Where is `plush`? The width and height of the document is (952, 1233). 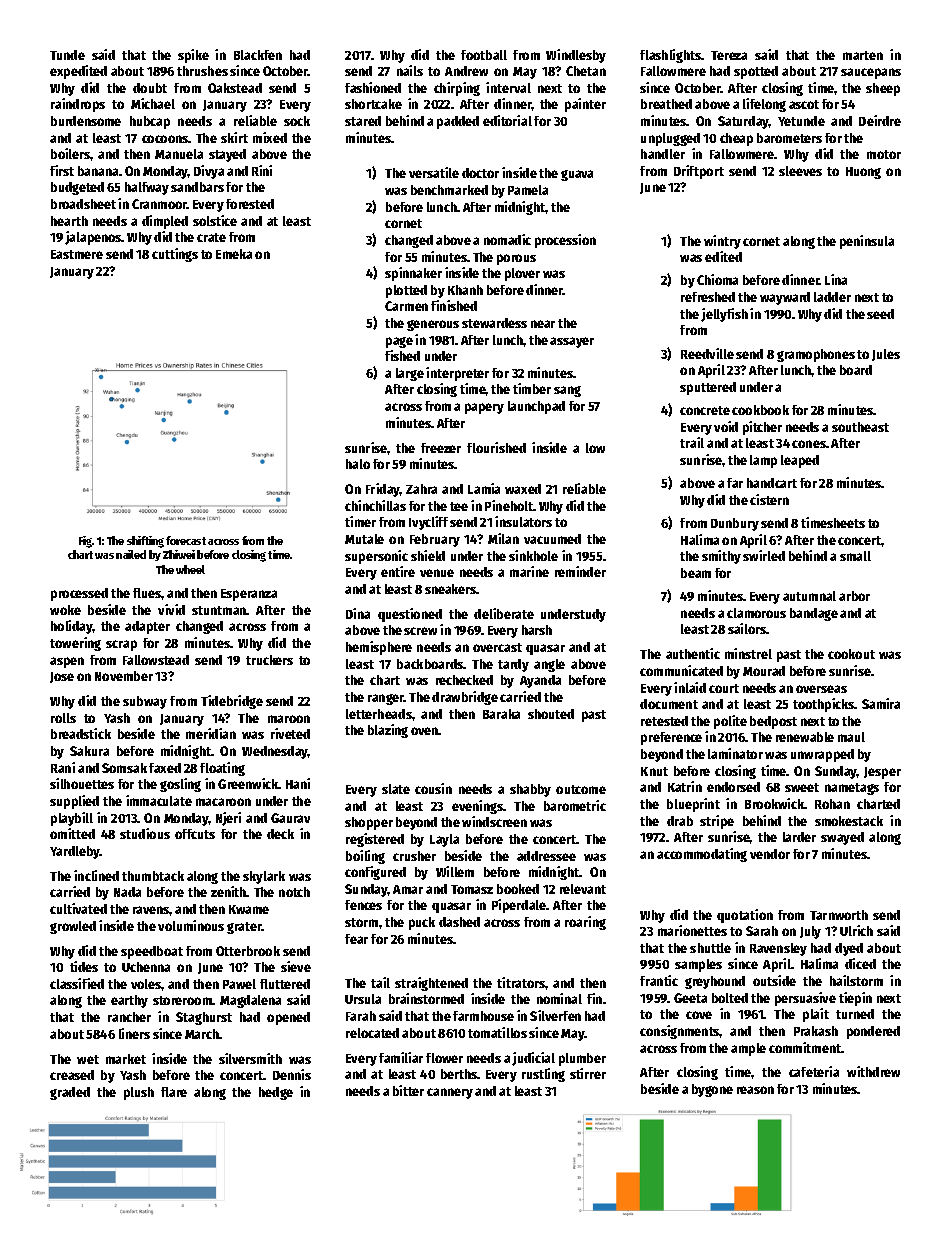 plush is located at coordinates (139, 1093).
